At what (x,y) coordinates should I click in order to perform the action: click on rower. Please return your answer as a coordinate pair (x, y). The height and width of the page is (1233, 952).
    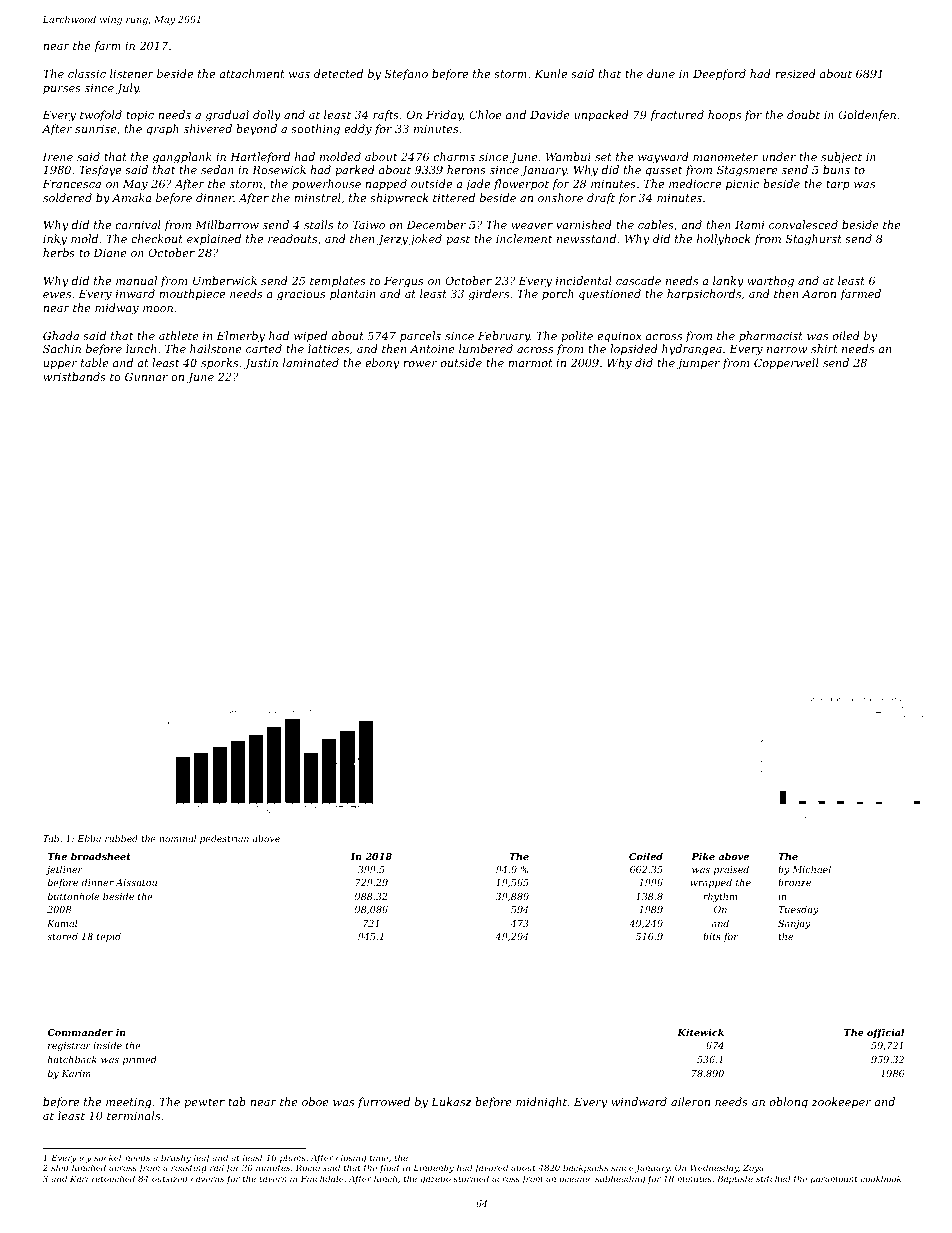
    Looking at the image, I should click on (420, 364).
